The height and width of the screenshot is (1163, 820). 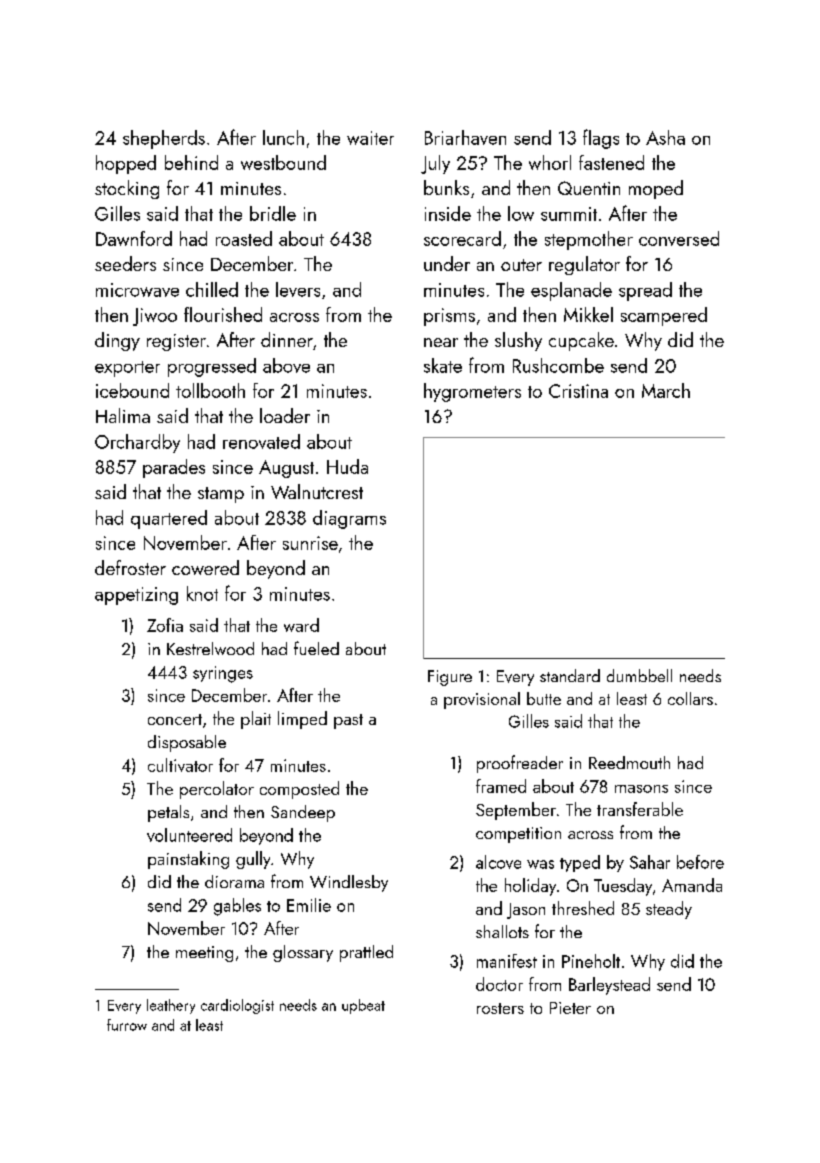 What do you see at coordinates (609, 986) in the screenshot?
I see `Barleystead` at bounding box center [609, 986].
